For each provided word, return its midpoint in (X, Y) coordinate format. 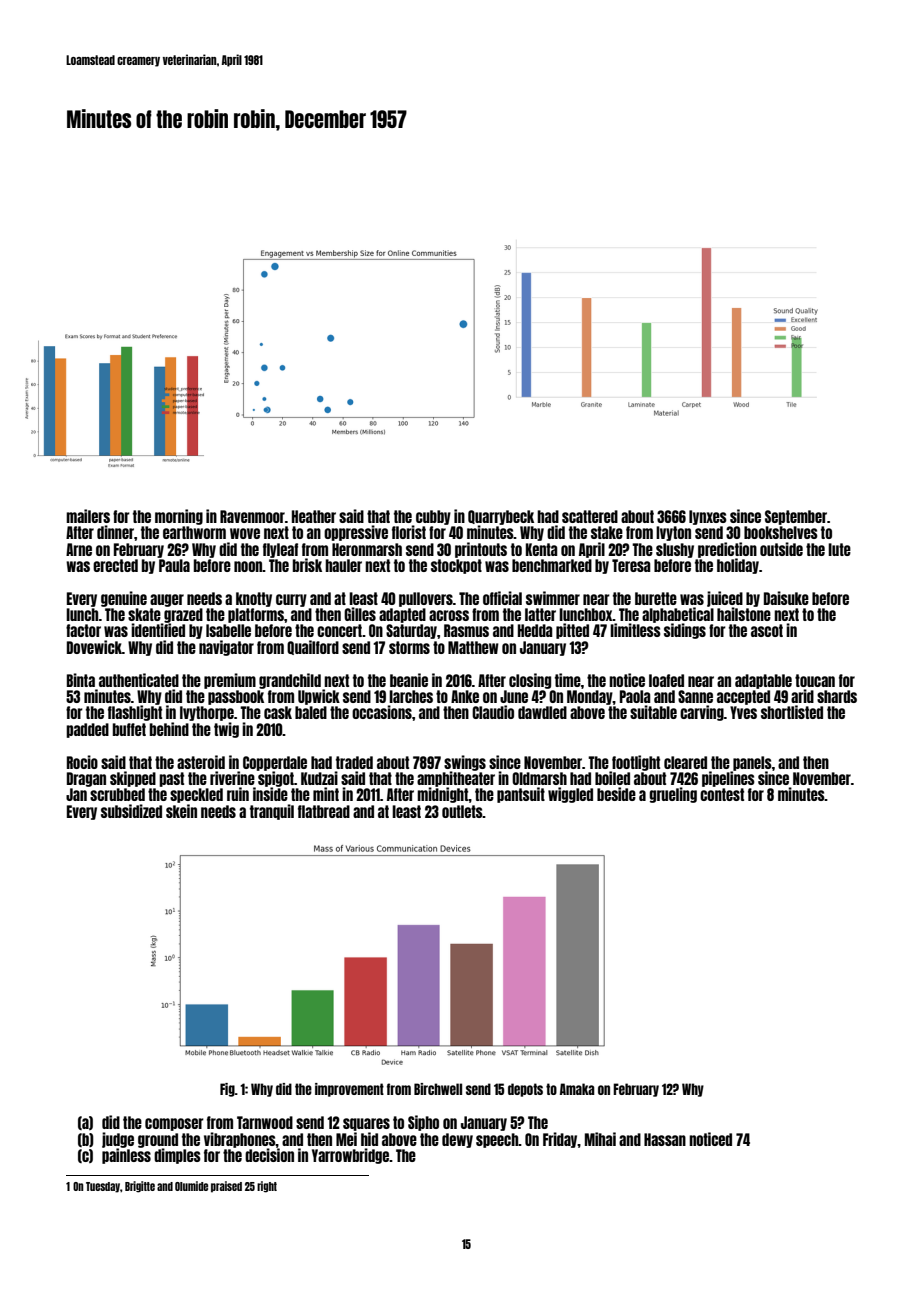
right (267, 1187)
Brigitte (140, 1187)
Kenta (542, 549)
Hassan (665, 1139)
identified (158, 630)
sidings (685, 631)
